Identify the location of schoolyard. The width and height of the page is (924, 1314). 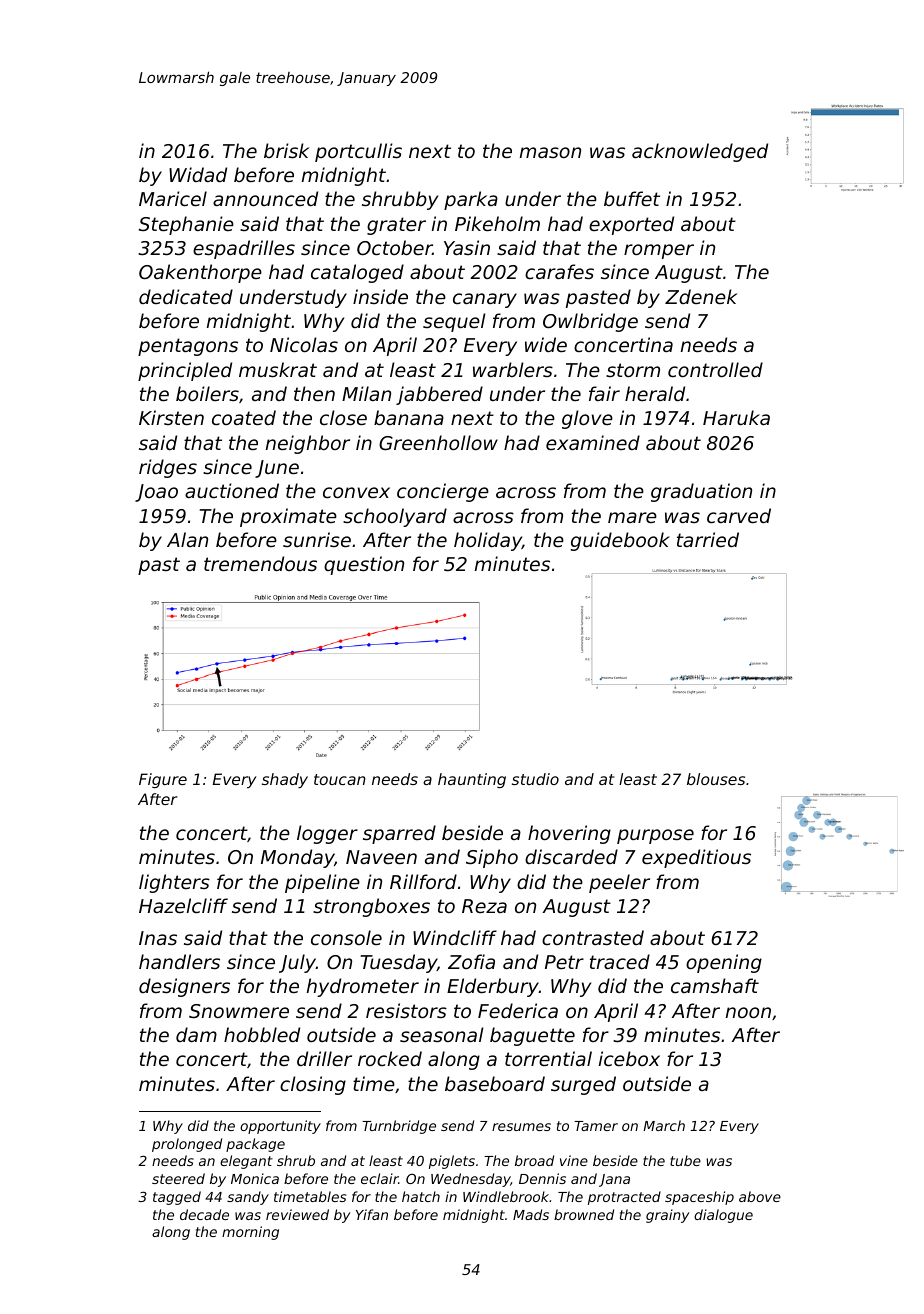
(395, 517).
